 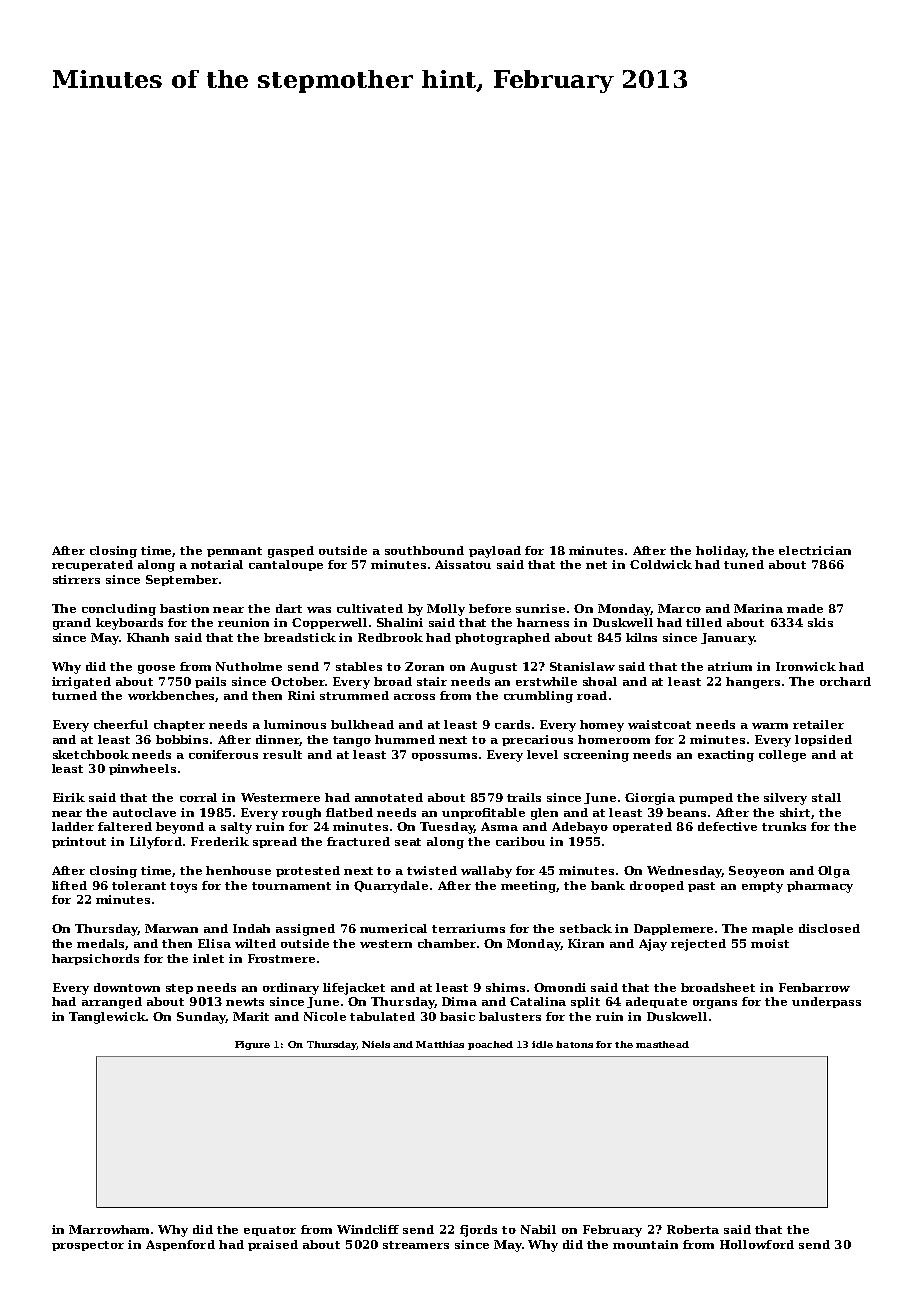 I want to click on breadstick, so click(x=300, y=637).
